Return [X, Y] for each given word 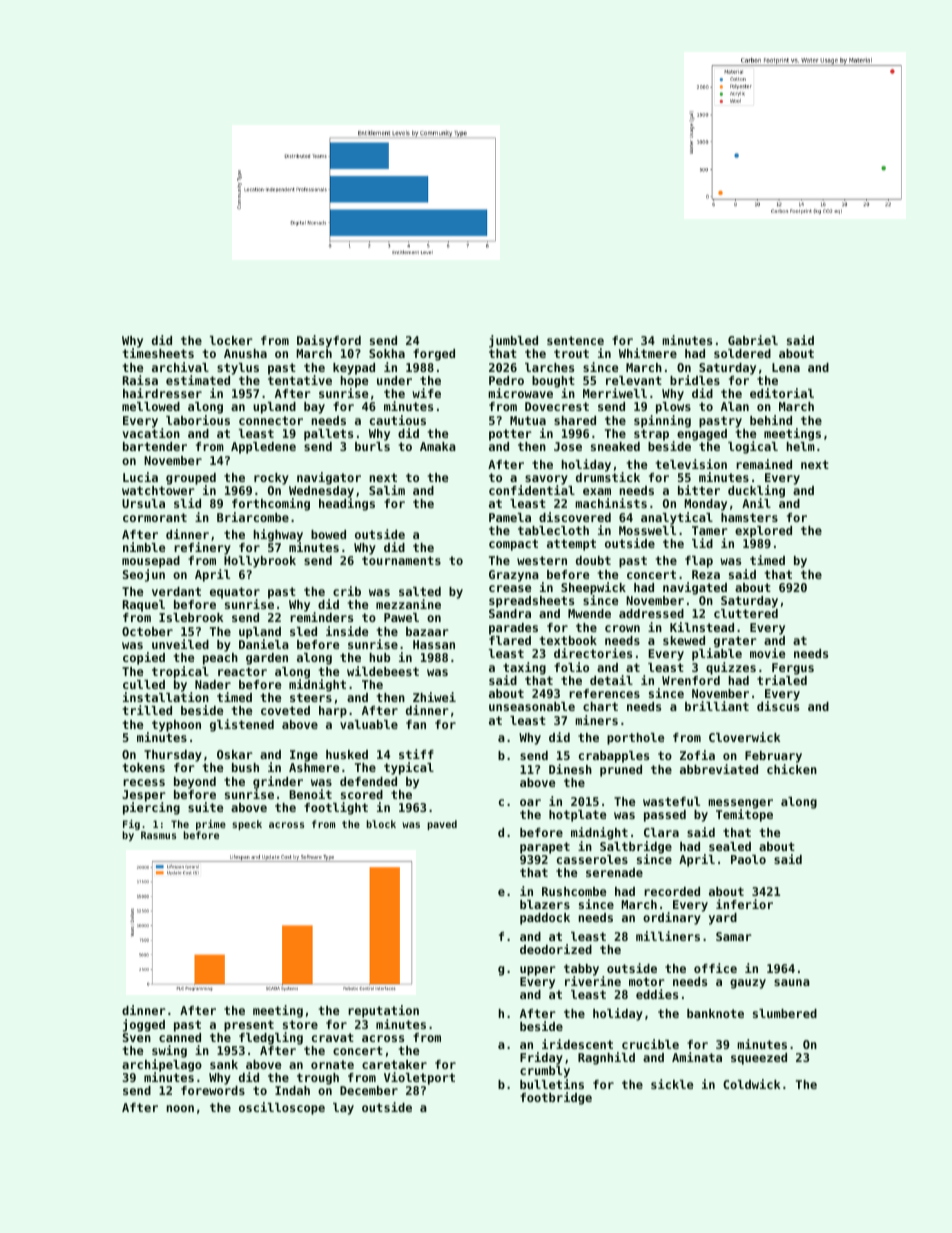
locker [231, 340]
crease [510, 588]
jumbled [513, 341]
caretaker [394, 1064]
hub [380, 657]
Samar [734, 936]
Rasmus [158, 835]
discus [778, 706]
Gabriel [753, 340]
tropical [180, 672]
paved [442, 825]
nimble [144, 547]
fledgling [271, 1038]
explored [763, 532]
